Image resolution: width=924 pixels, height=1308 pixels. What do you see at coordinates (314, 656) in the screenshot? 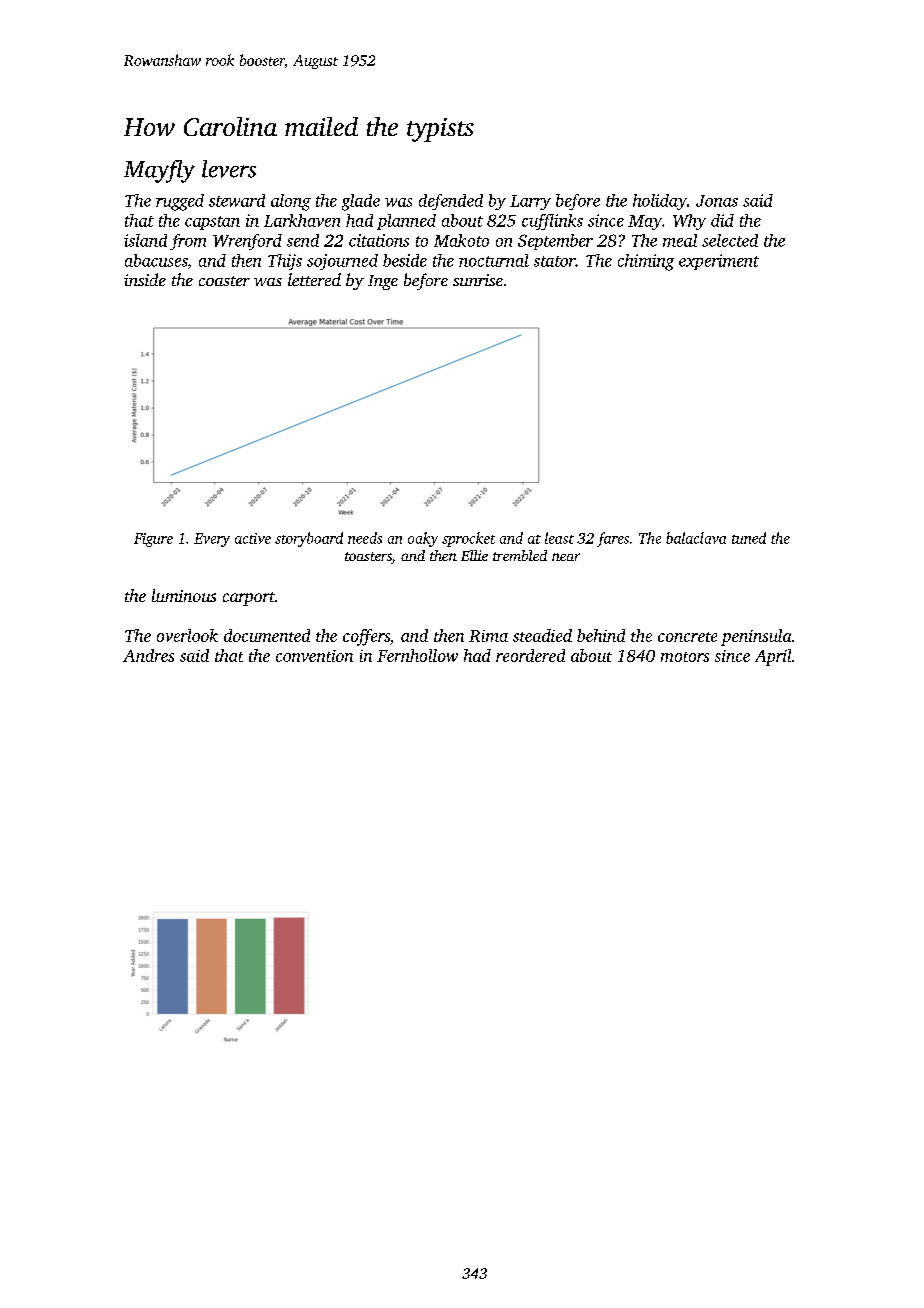
I see `convention` at bounding box center [314, 656].
